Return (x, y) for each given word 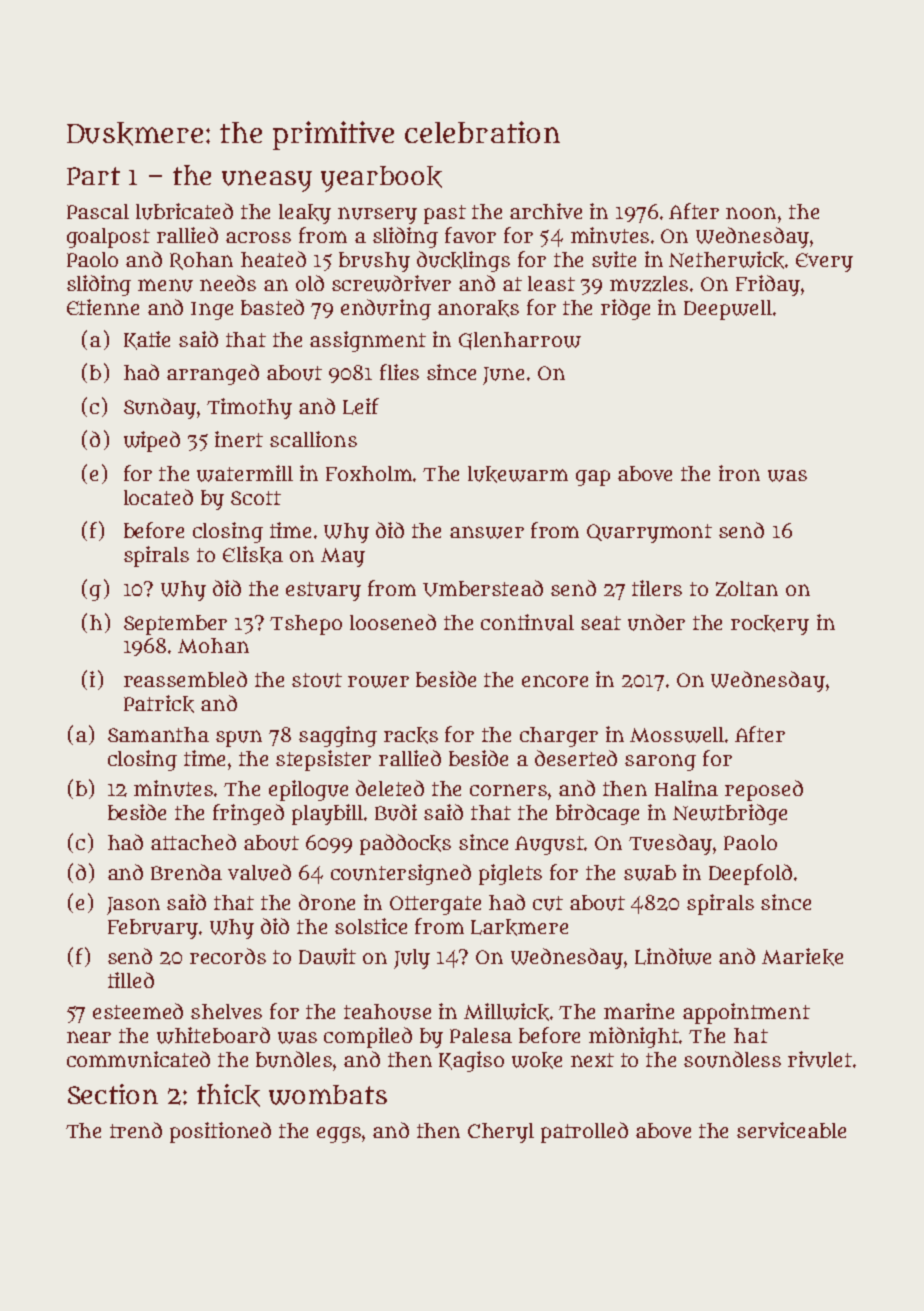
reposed (764, 790)
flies (399, 372)
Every (824, 262)
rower (378, 682)
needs (228, 283)
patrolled (584, 1132)
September (175, 625)
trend (136, 1130)
